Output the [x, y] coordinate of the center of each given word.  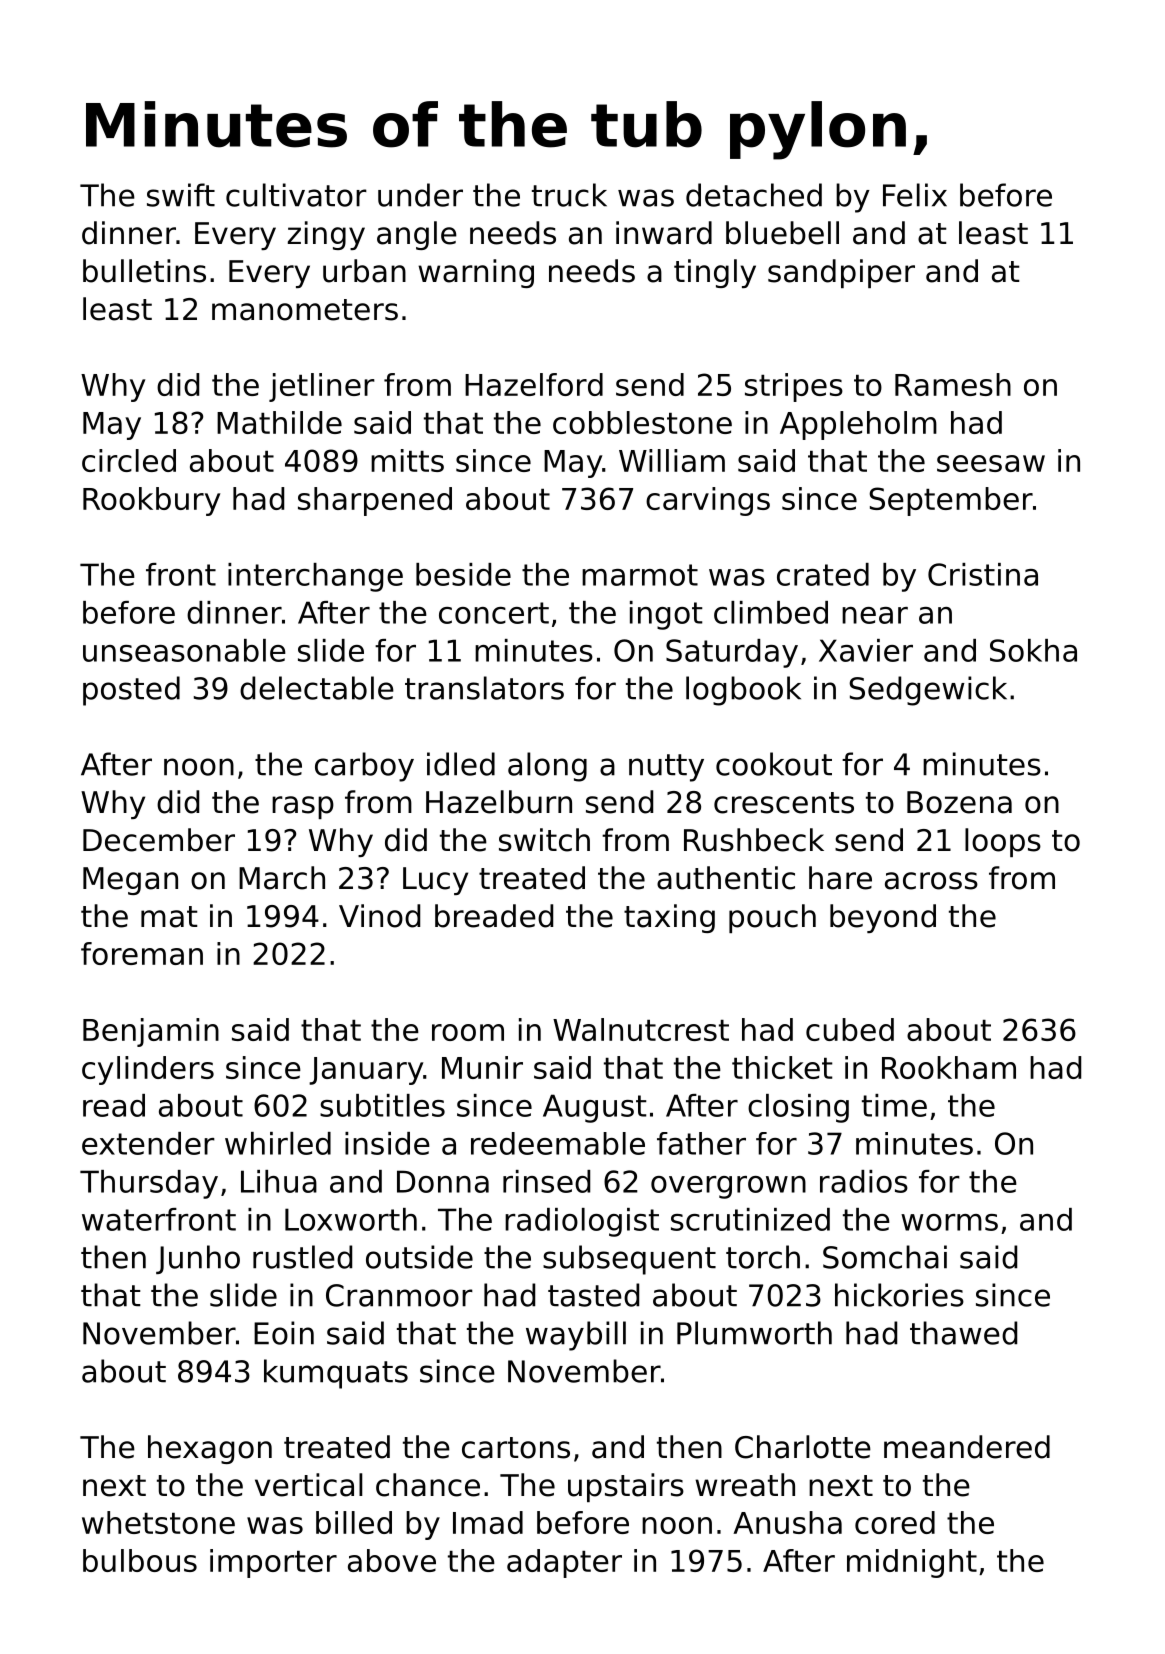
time [894, 1105]
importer [273, 1563]
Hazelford [534, 384]
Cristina [983, 574]
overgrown [728, 1187]
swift [181, 195]
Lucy [435, 881]
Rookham [949, 1067]
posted [131, 691]
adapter [564, 1563]
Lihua [279, 1181]
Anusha [787, 1522]
